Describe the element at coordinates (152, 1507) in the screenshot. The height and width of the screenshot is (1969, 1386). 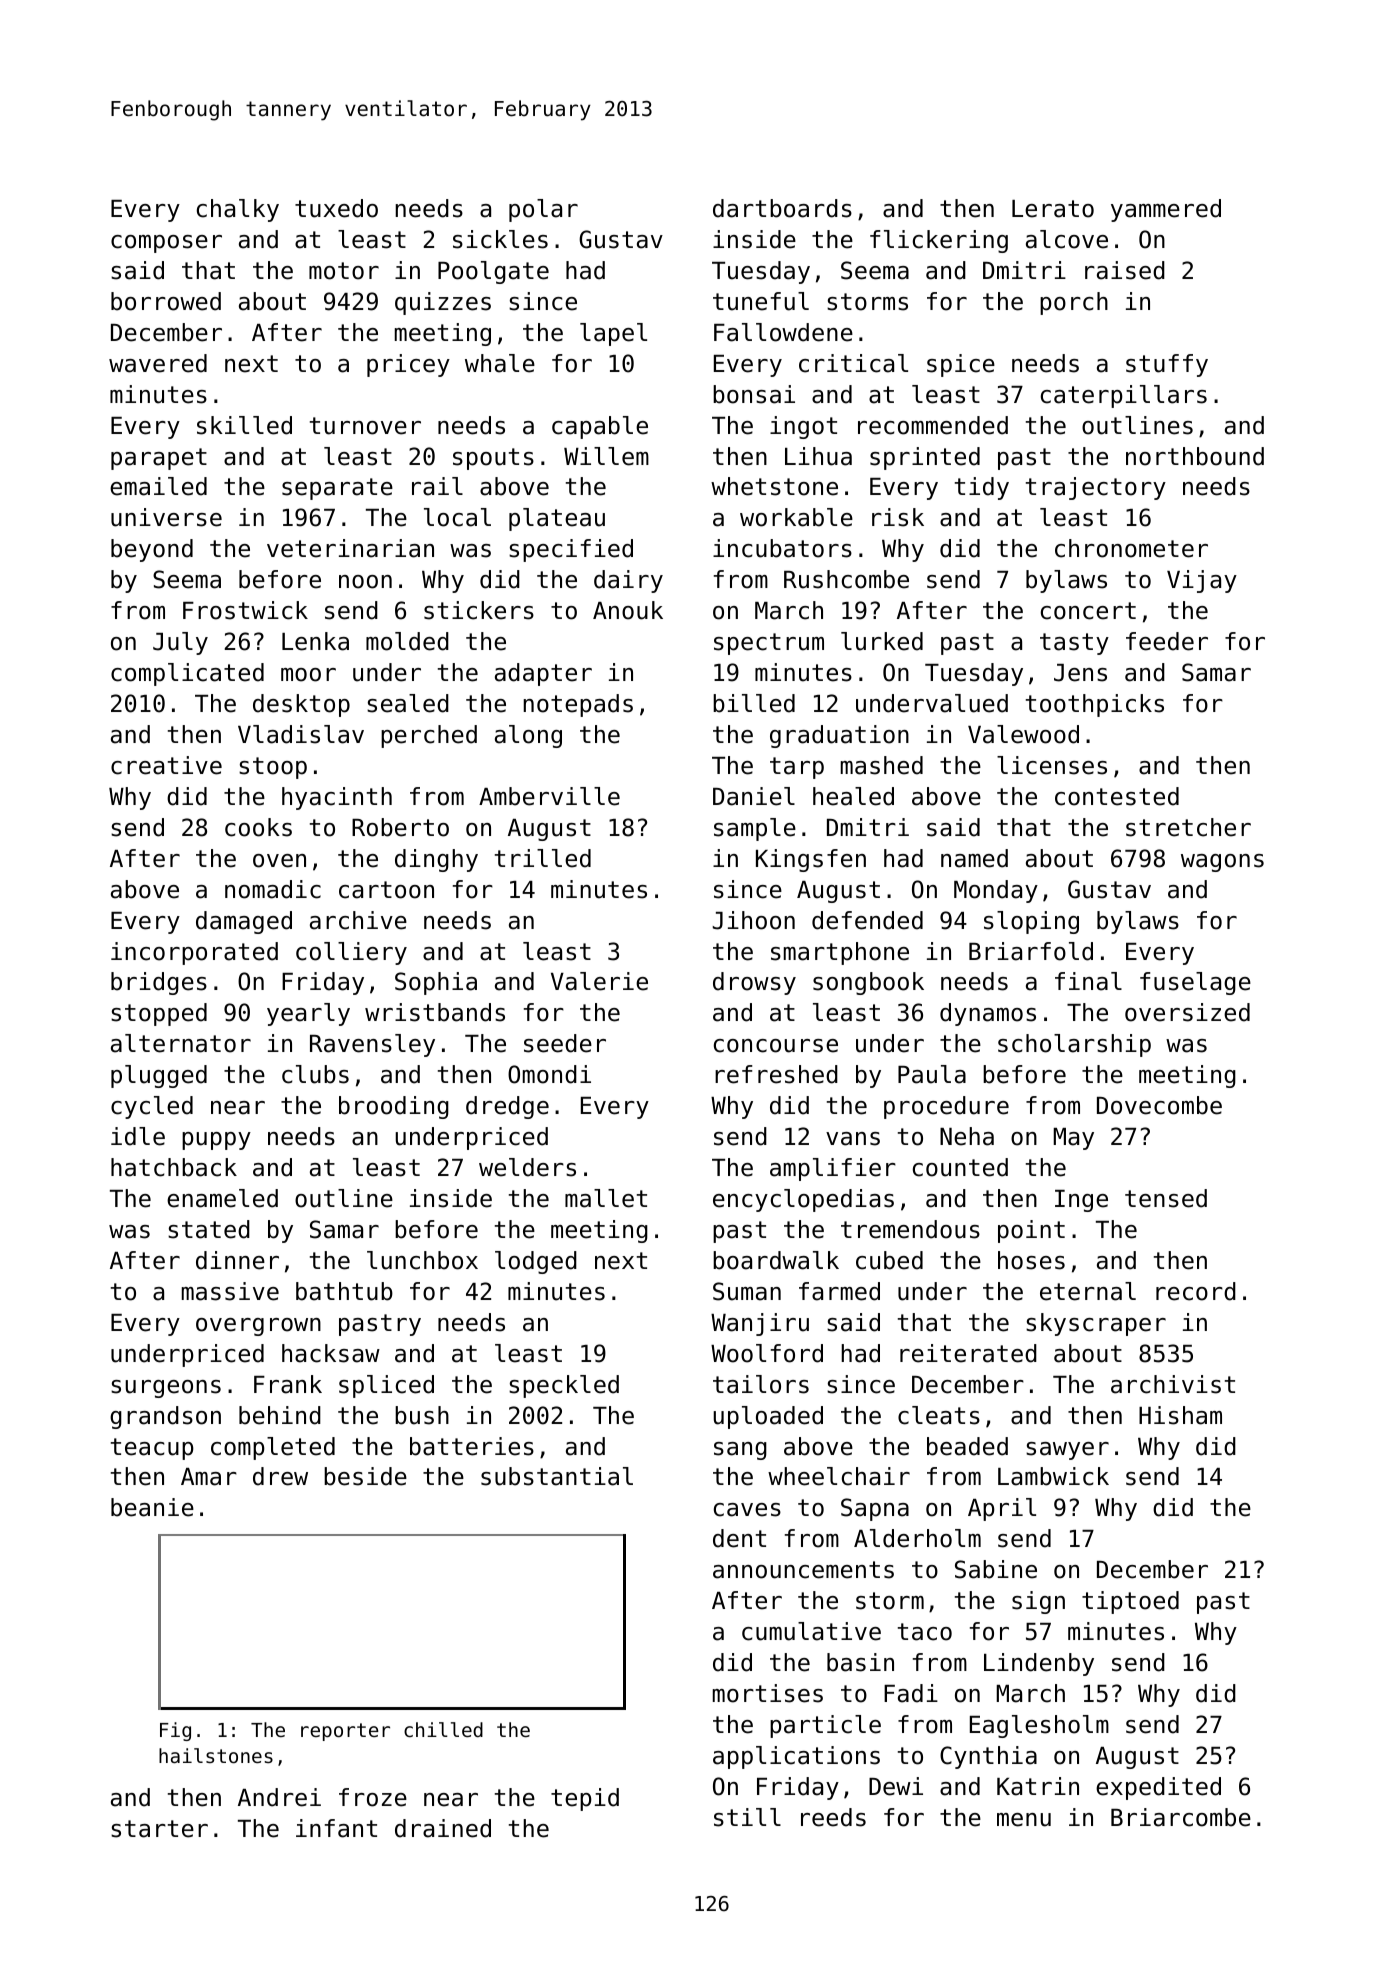
I see `beanie` at that location.
